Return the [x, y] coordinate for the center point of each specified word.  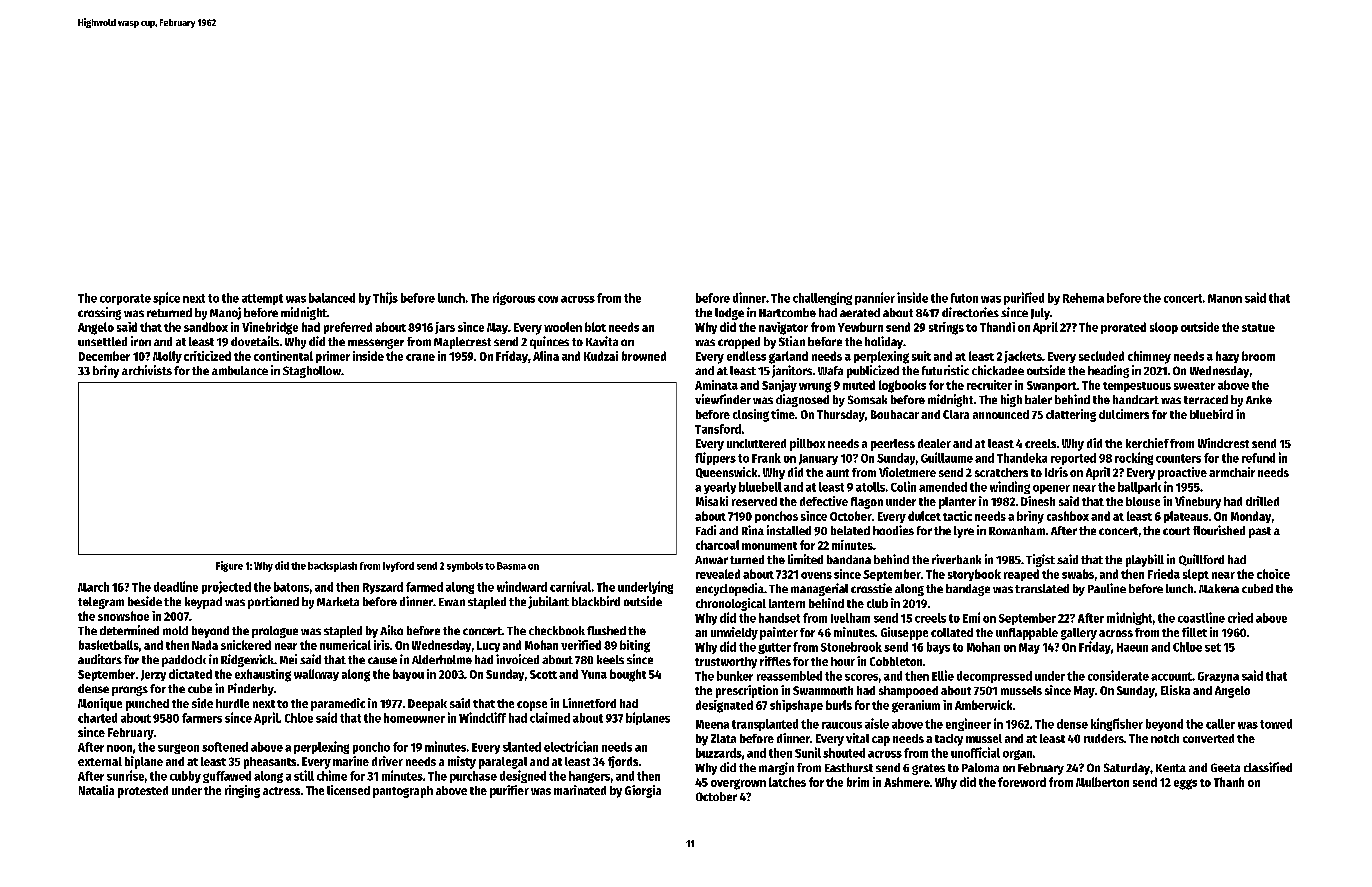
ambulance [240, 370]
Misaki [712, 501]
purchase [473, 777]
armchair [1232, 472]
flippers [715, 458]
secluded [1101, 356]
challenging [822, 298]
